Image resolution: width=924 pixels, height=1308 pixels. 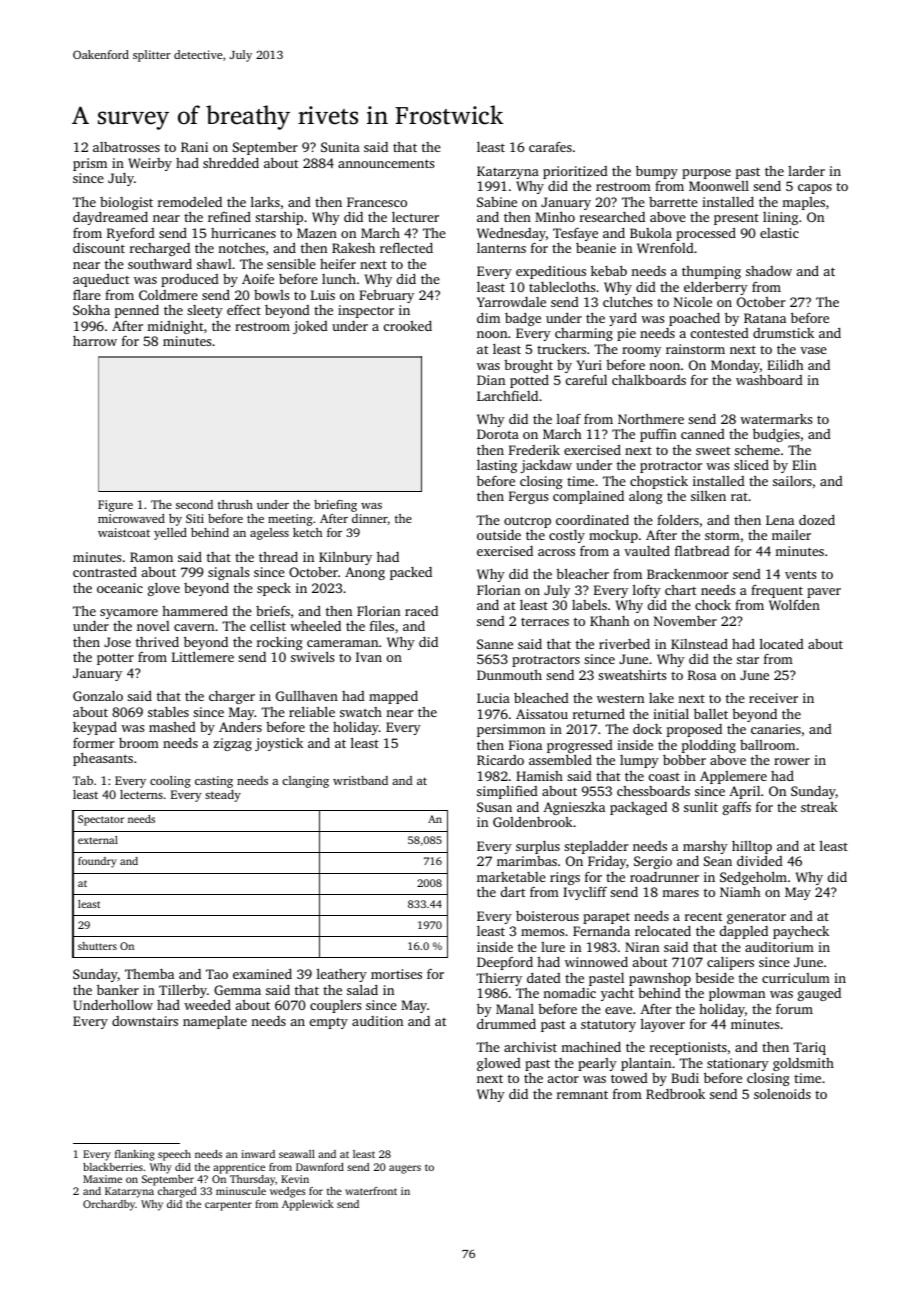 I want to click on carafes, so click(x=550, y=147).
